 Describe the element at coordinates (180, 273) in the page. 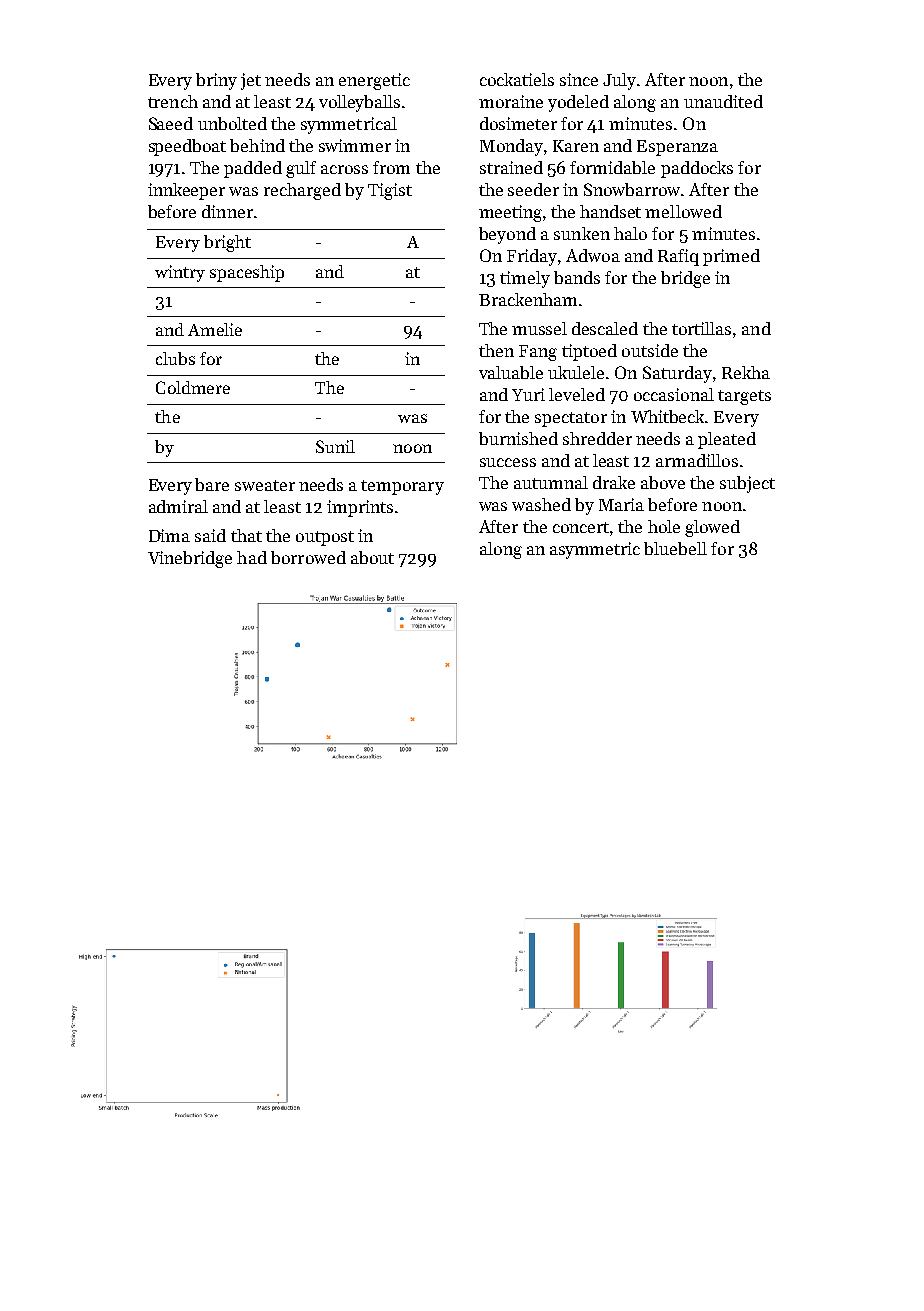

I see `wintry` at that location.
